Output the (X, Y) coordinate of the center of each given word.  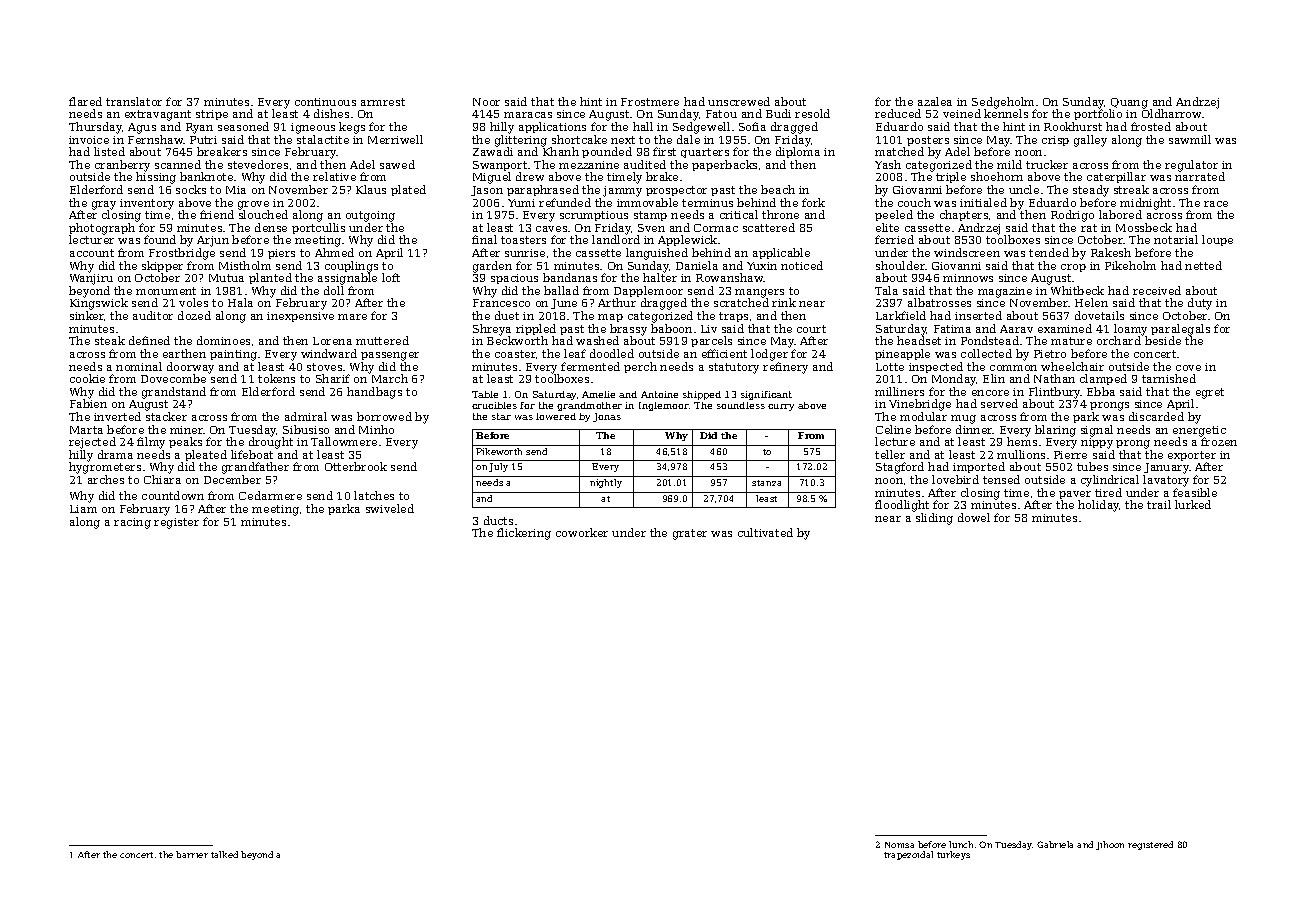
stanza (766, 483)
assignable (347, 279)
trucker (1047, 164)
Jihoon (1110, 845)
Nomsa (899, 845)
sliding (934, 519)
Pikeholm (1130, 265)
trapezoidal (908, 855)
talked (224, 854)
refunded (565, 202)
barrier (192, 854)
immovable (647, 202)
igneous (313, 128)
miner (187, 430)
